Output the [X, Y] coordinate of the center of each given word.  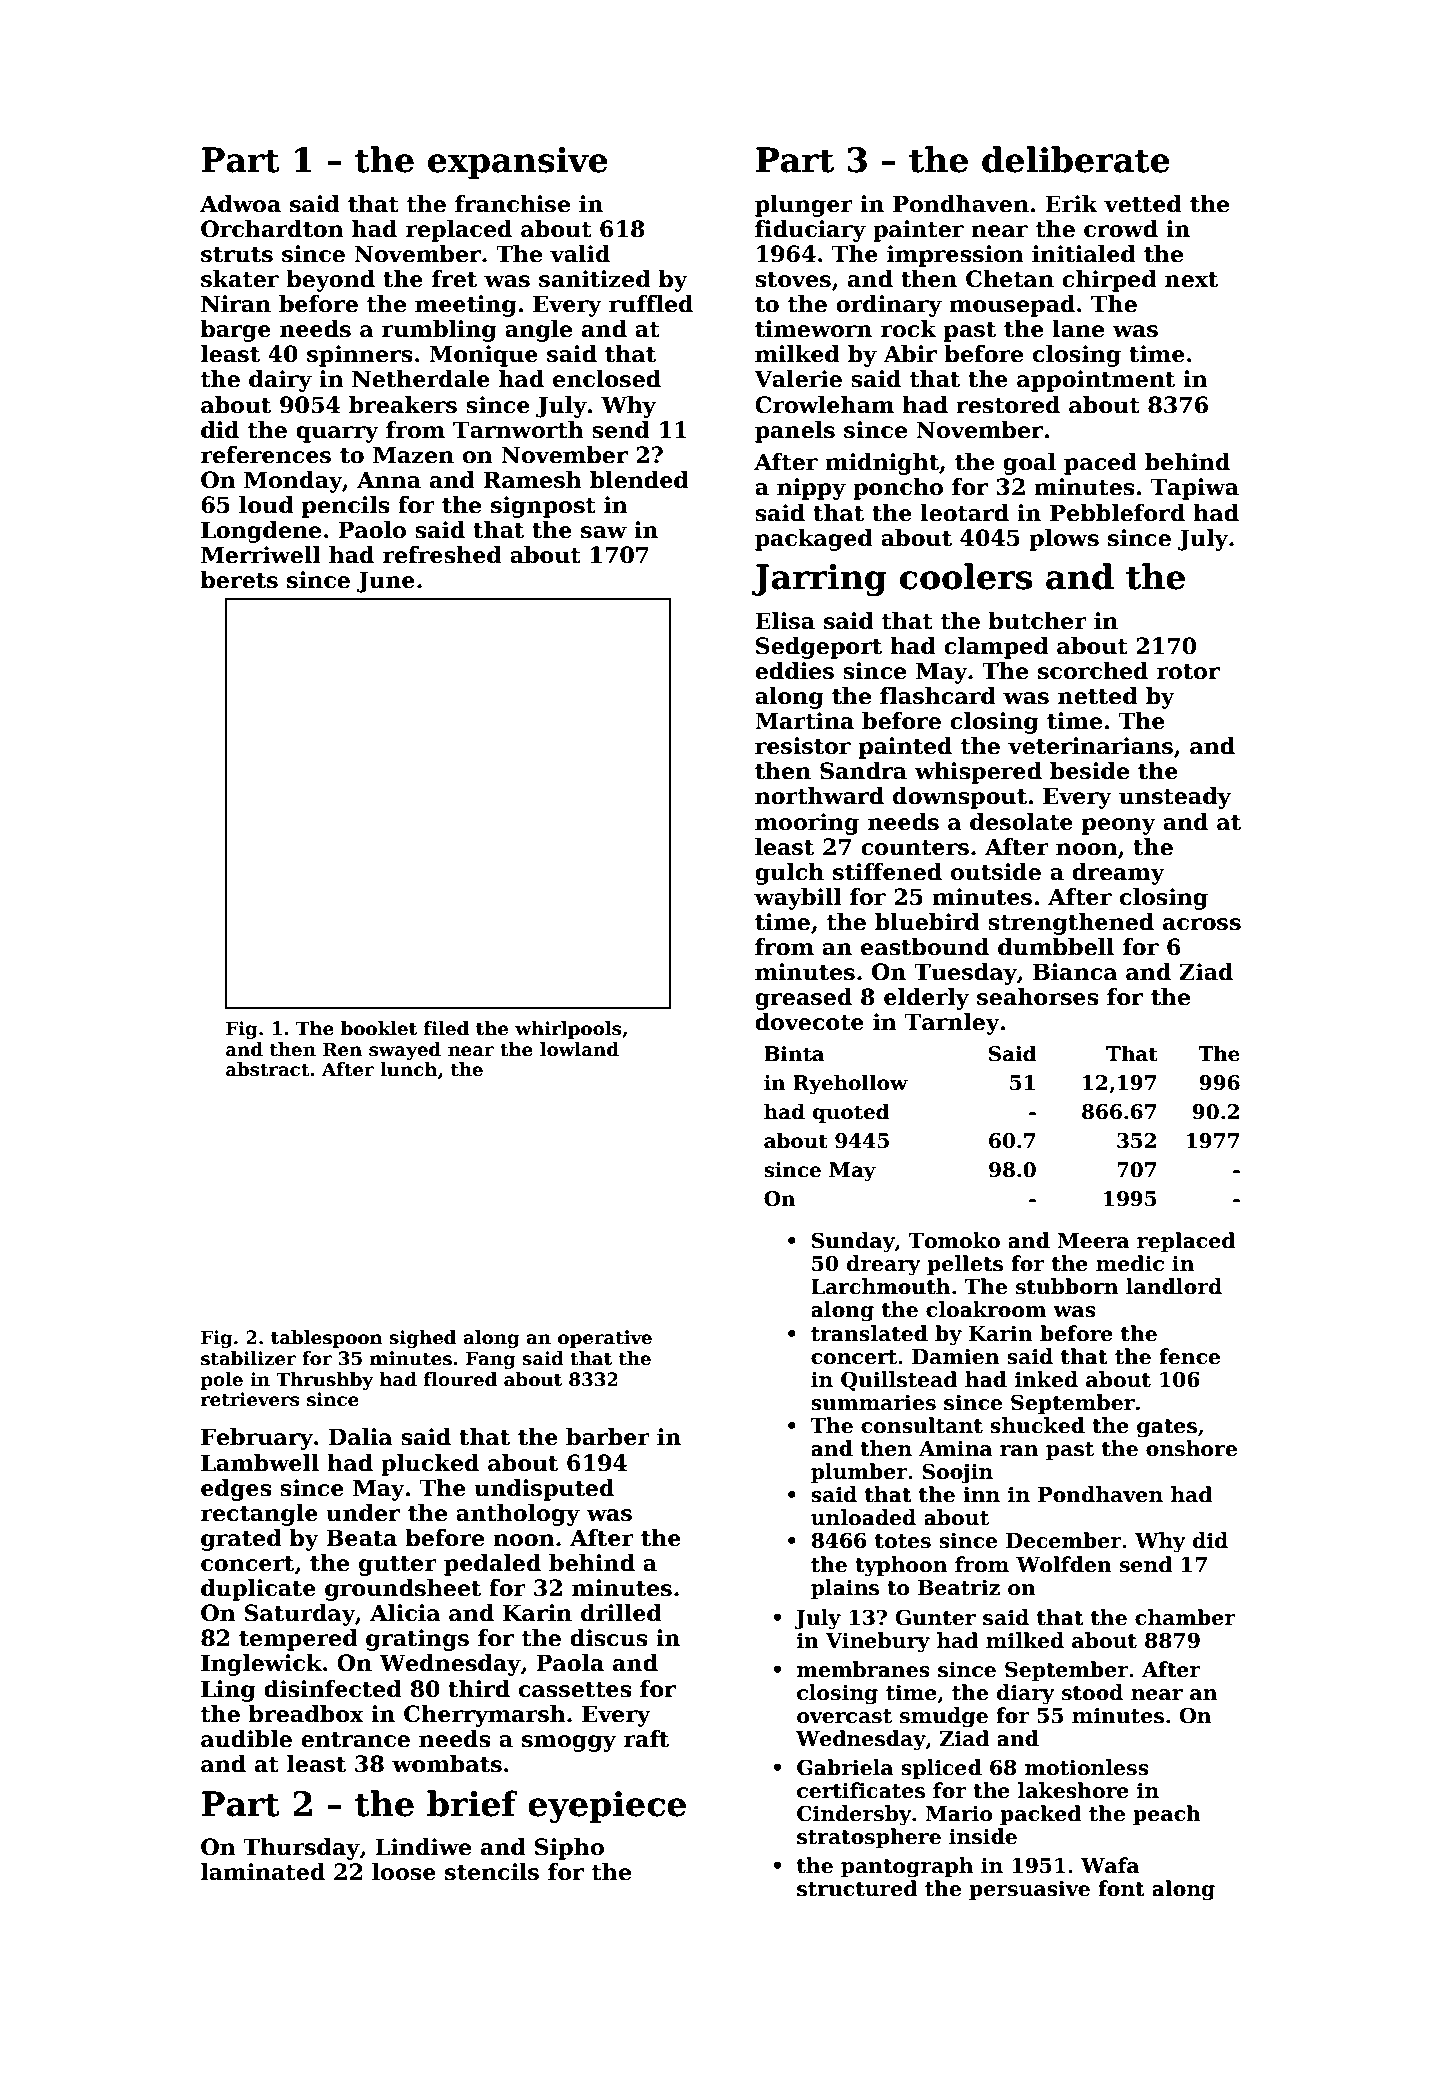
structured [857, 1888]
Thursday [301, 1849]
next [1191, 280]
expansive [518, 163]
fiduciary [810, 231]
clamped [996, 648]
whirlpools [568, 1030]
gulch [789, 874]
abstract [268, 1069]
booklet [379, 1028]
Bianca [1075, 972]
